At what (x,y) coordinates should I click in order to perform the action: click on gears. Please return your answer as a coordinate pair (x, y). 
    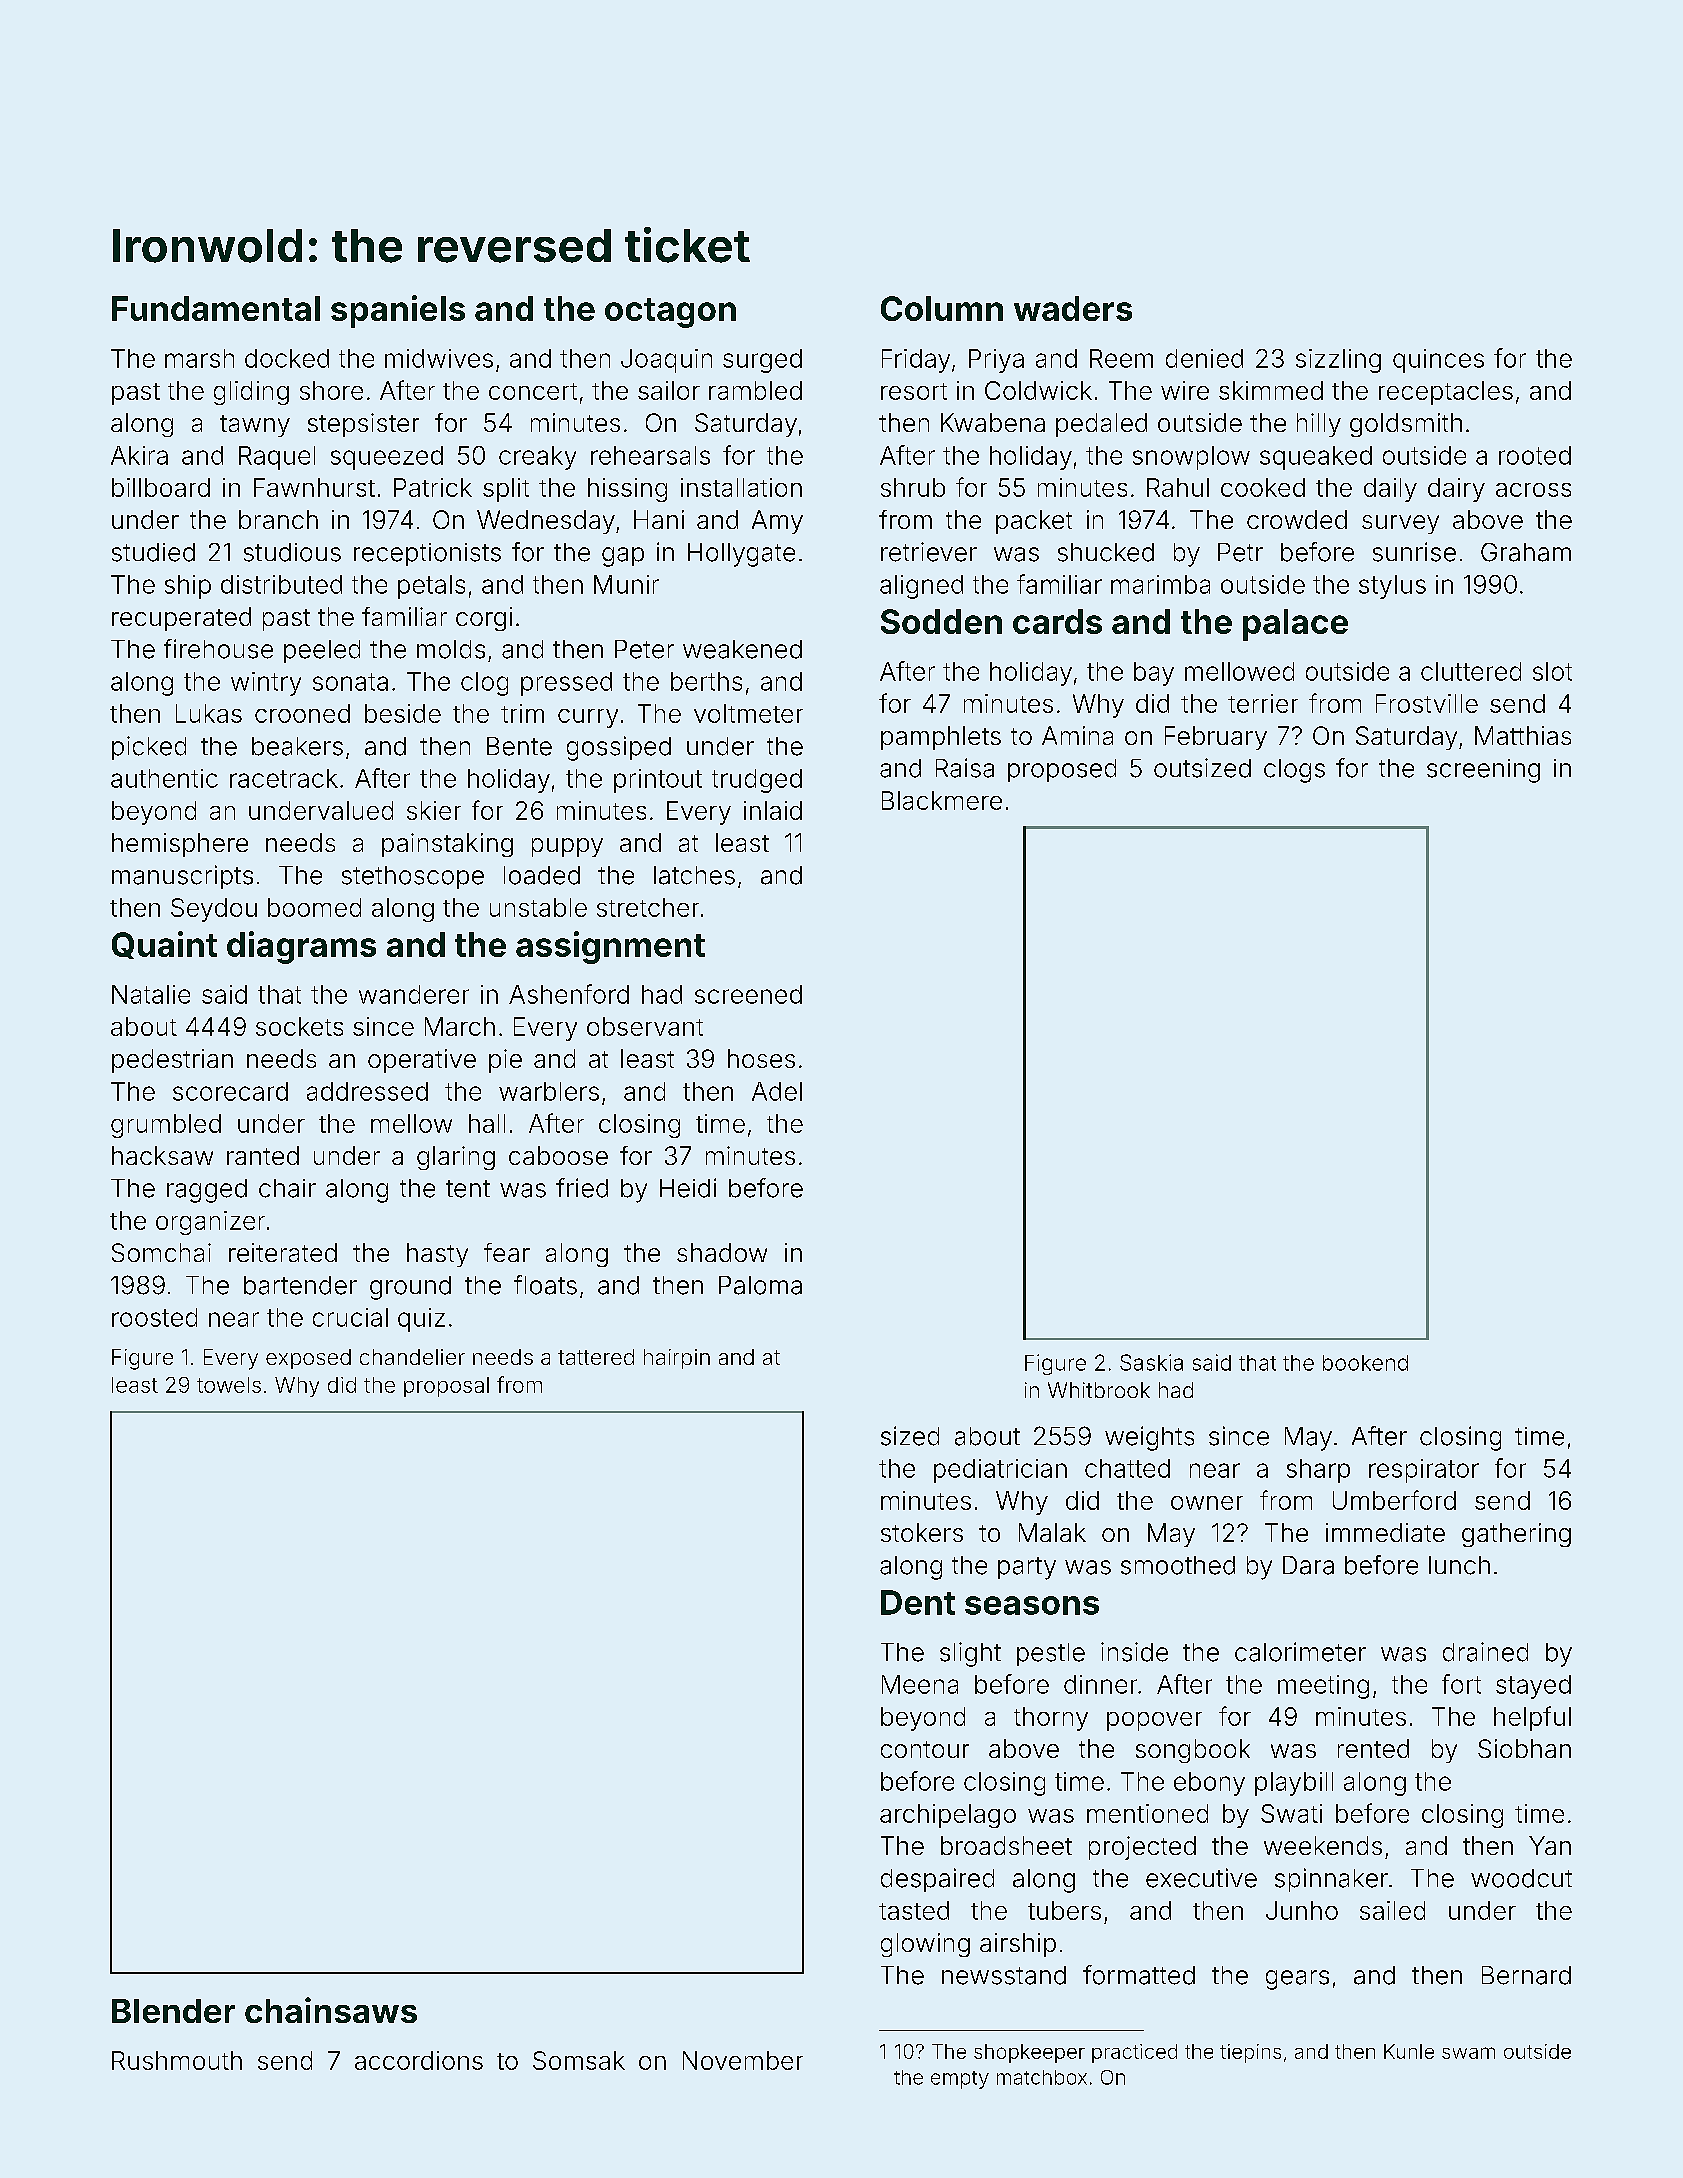
    Looking at the image, I should click on (1297, 1980).
